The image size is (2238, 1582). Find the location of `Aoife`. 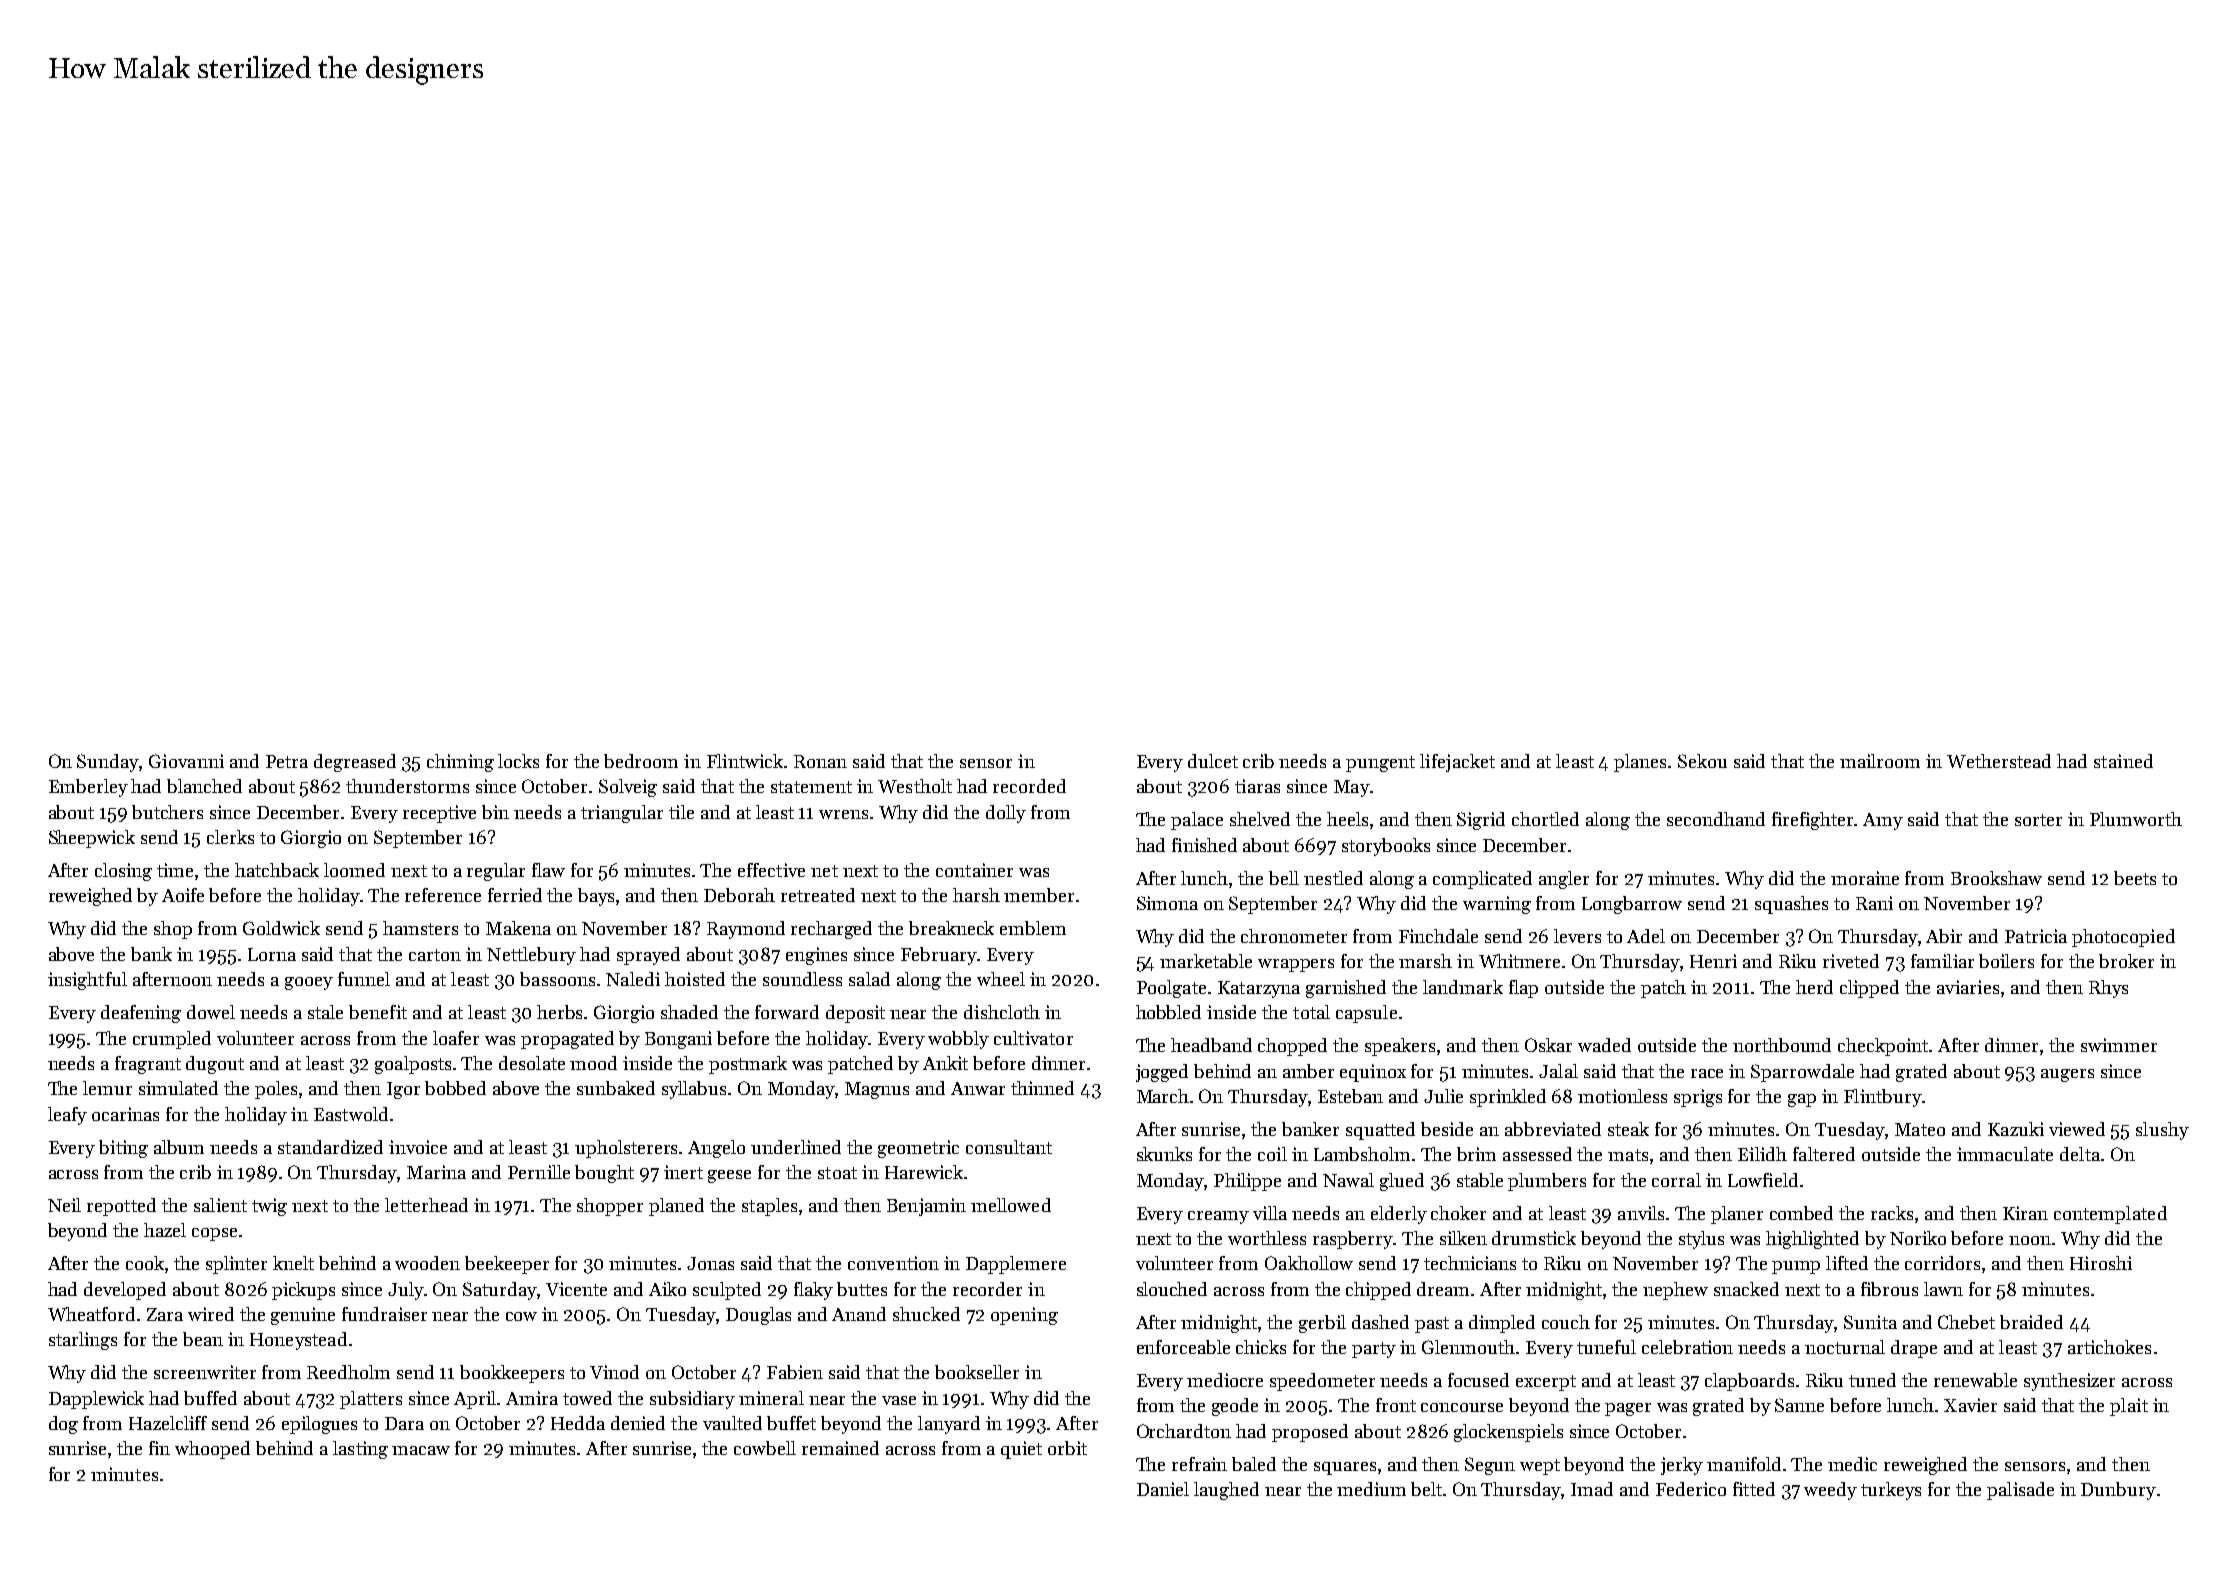

Aoife is located at coordinates (183, 895).
